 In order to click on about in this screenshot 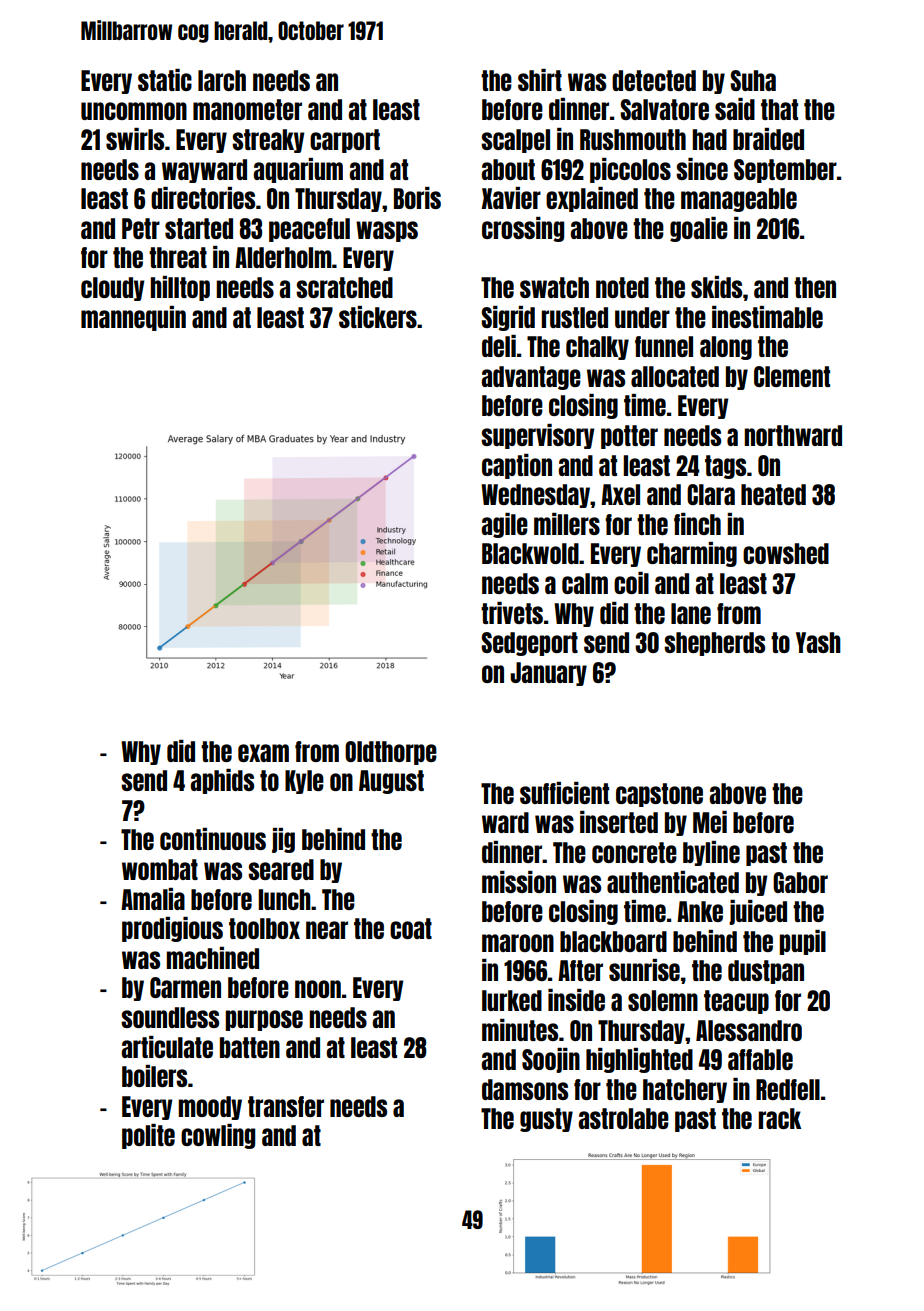, I will do `click(508, 169)`.
